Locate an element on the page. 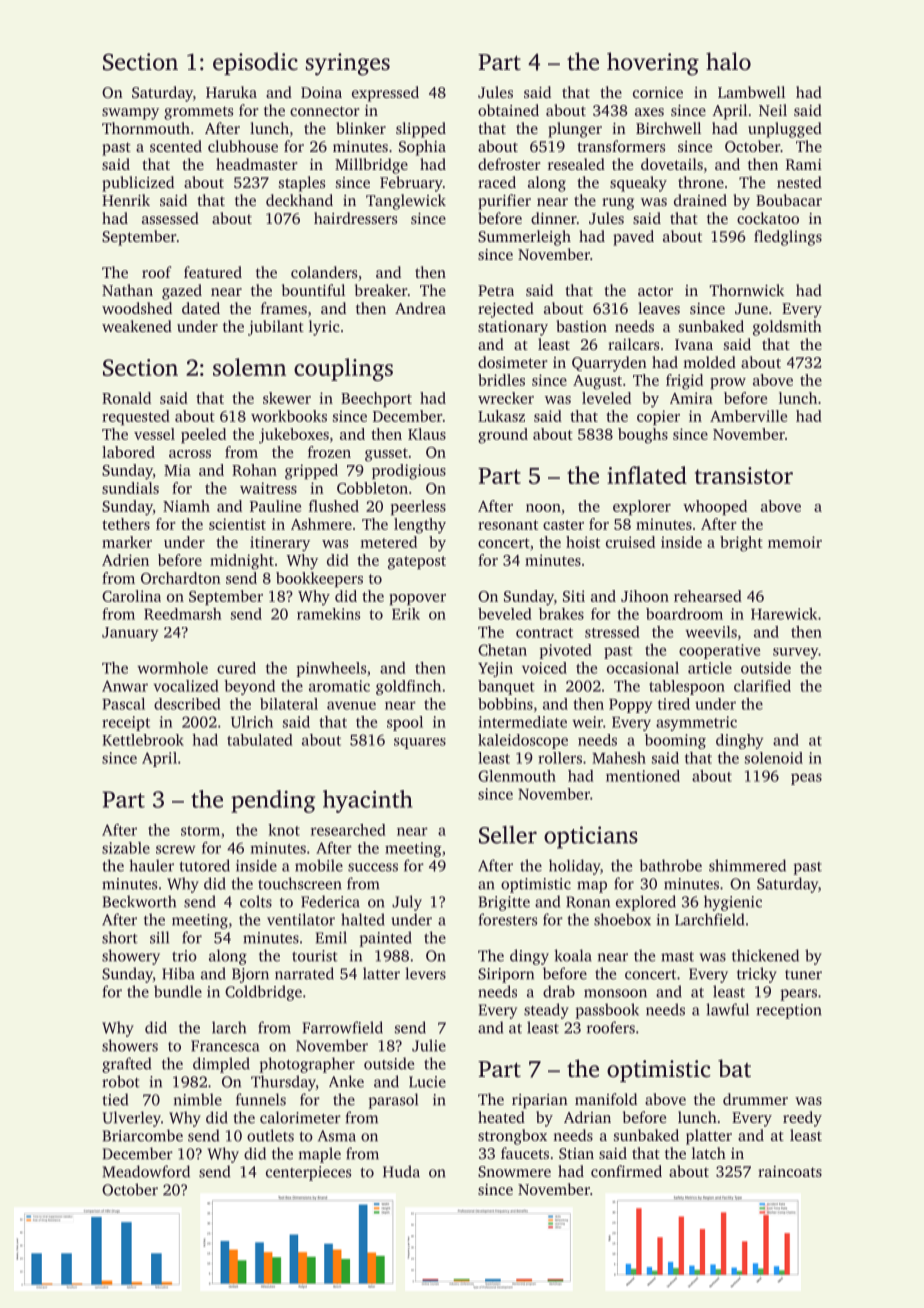 This page has width=924, height=1308. episodic is located at coordinates (255, 63).
